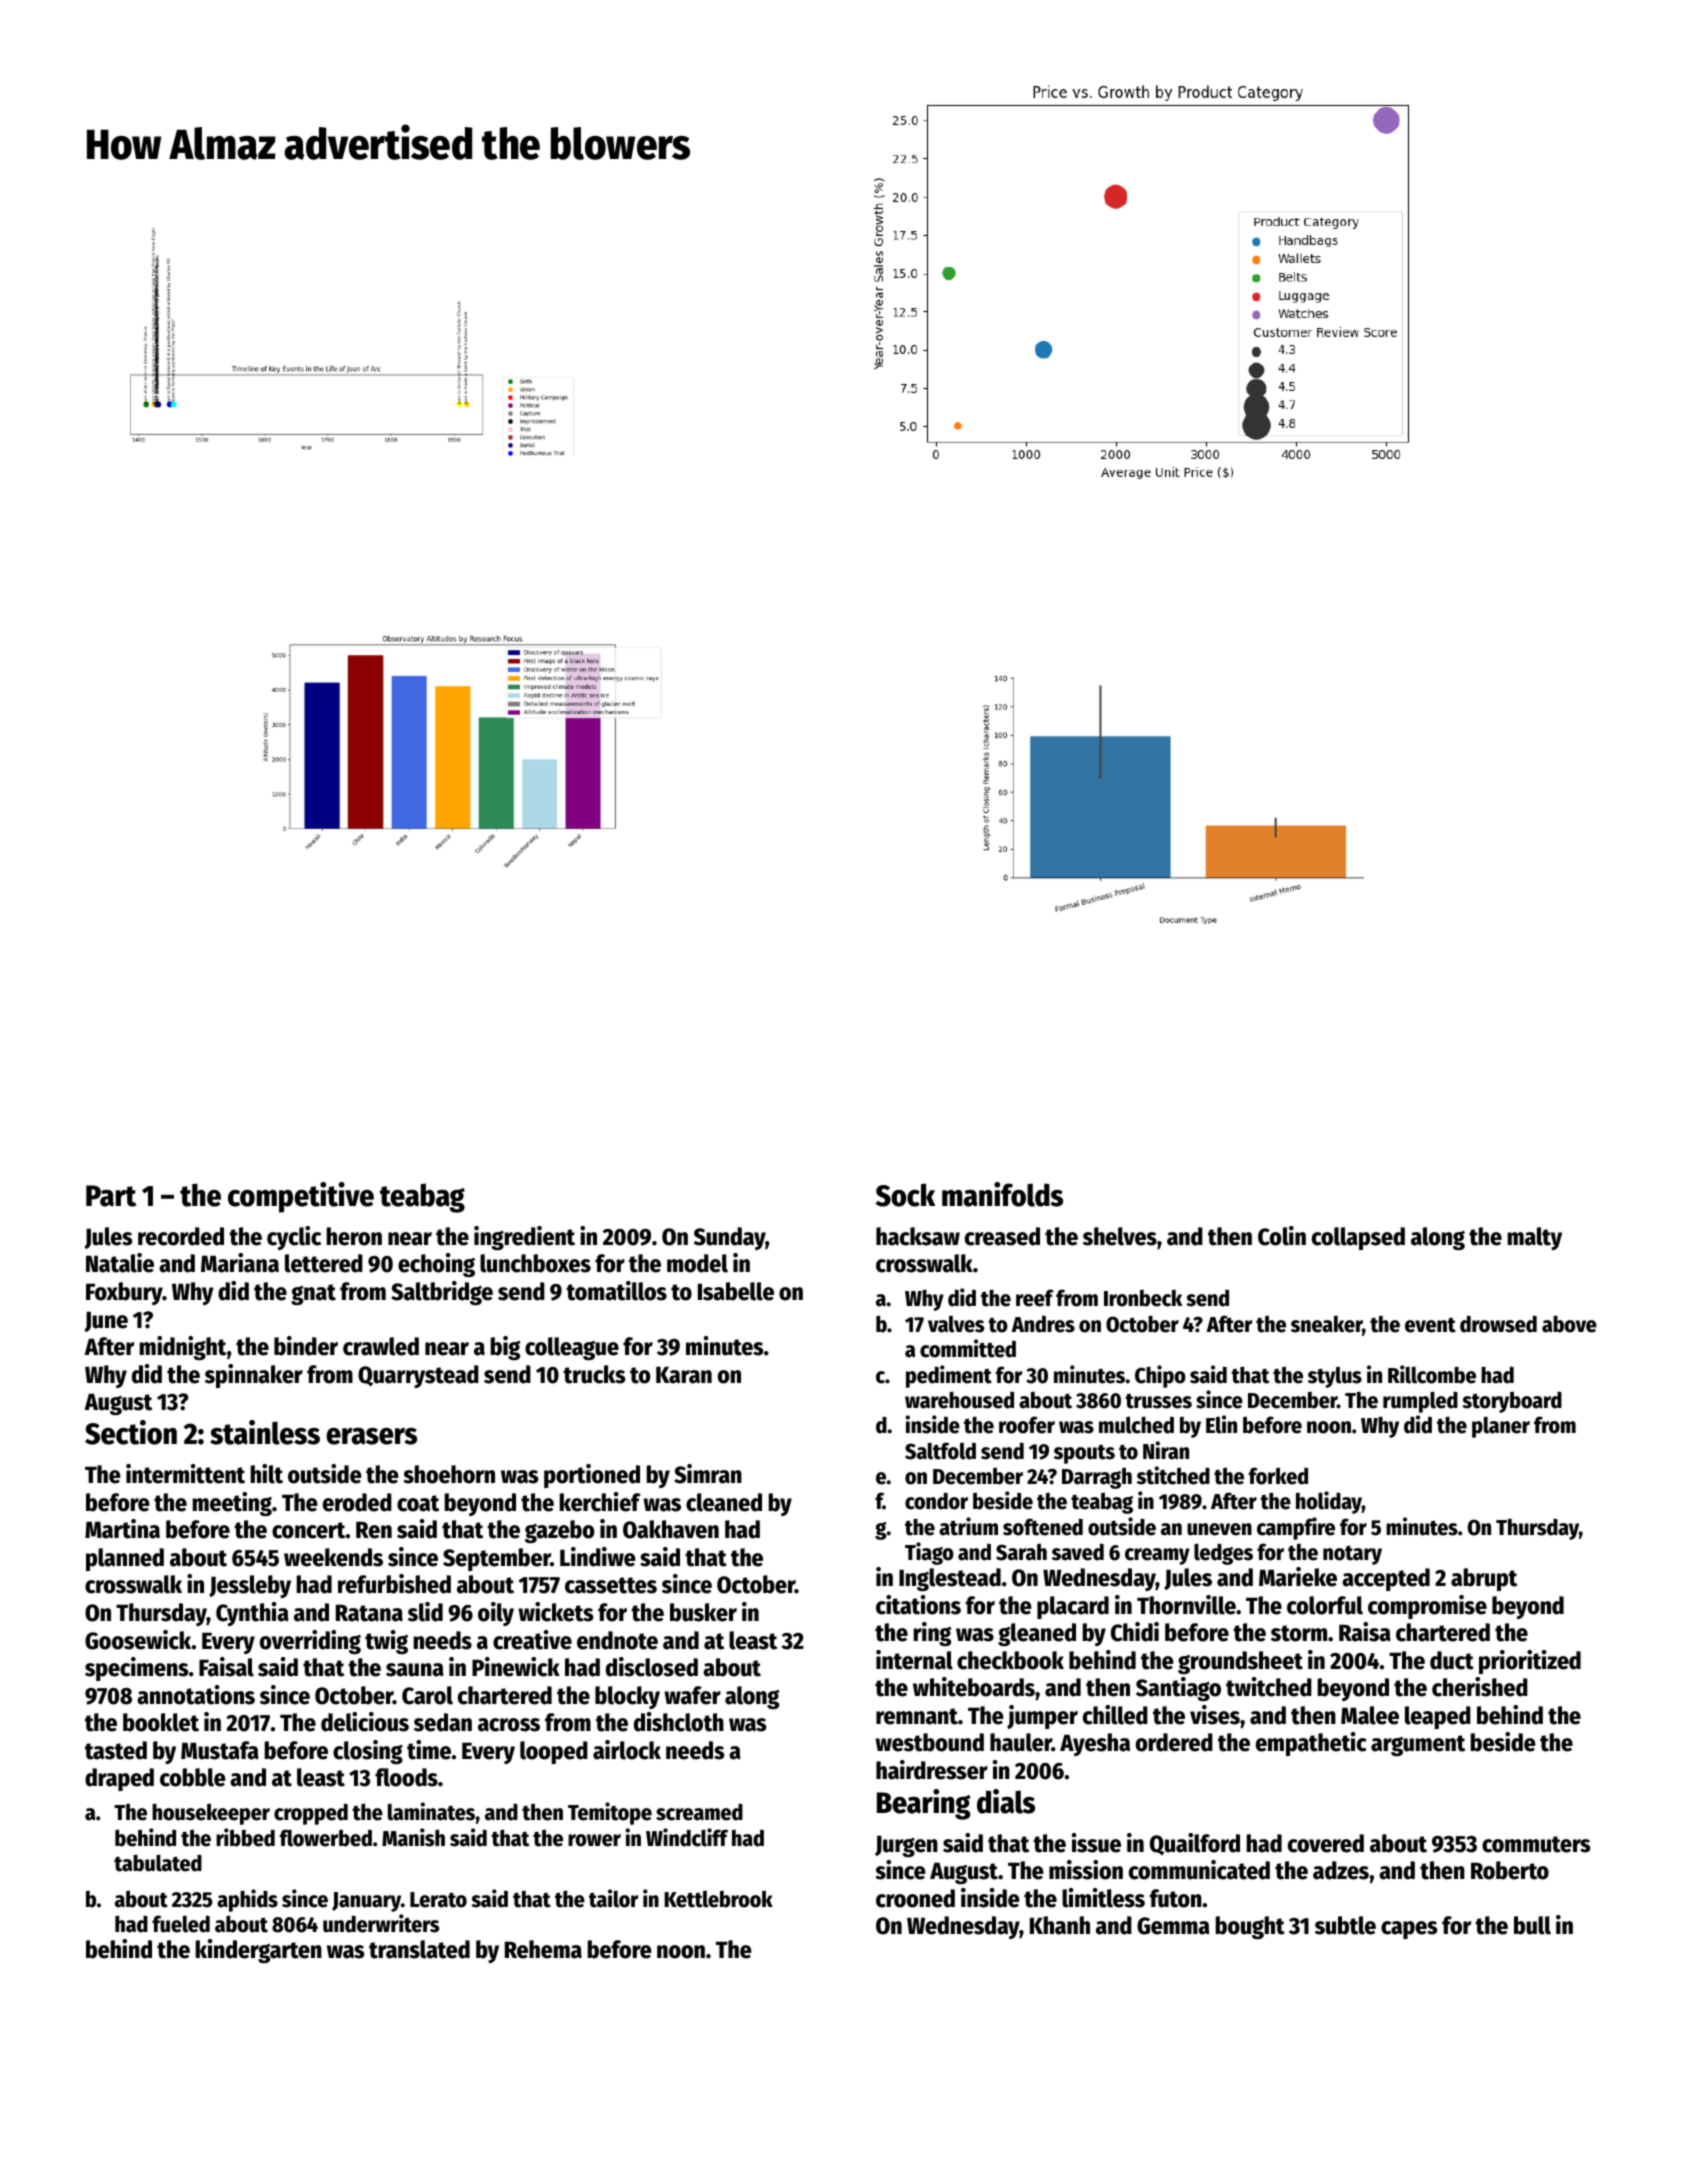  I want to click on bought, so click(1250, 1927).
